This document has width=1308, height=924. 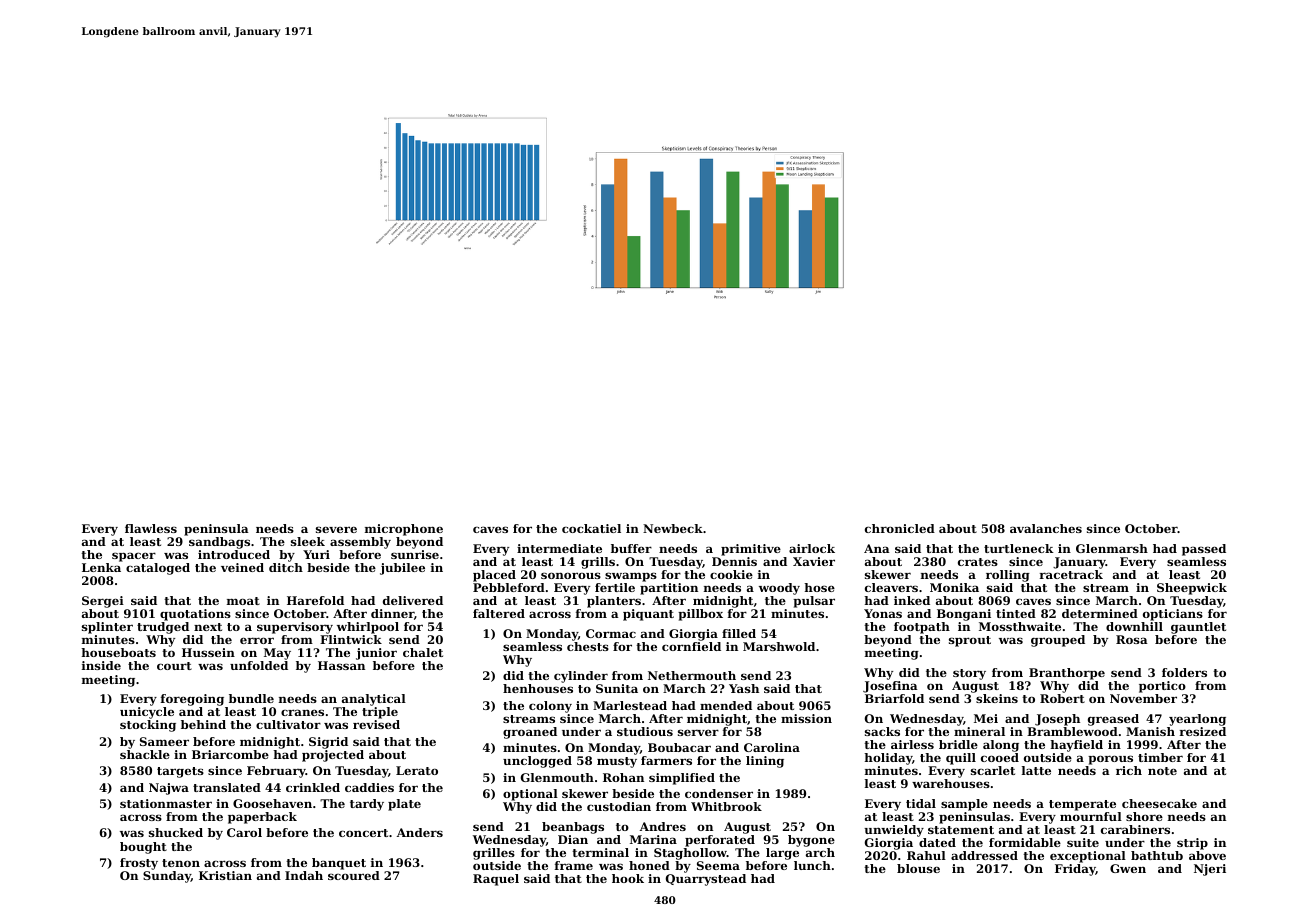 What do you see at coordinates (272, 803) in the document?
I see `Goosehaven` at bounding box center [272, 803].
